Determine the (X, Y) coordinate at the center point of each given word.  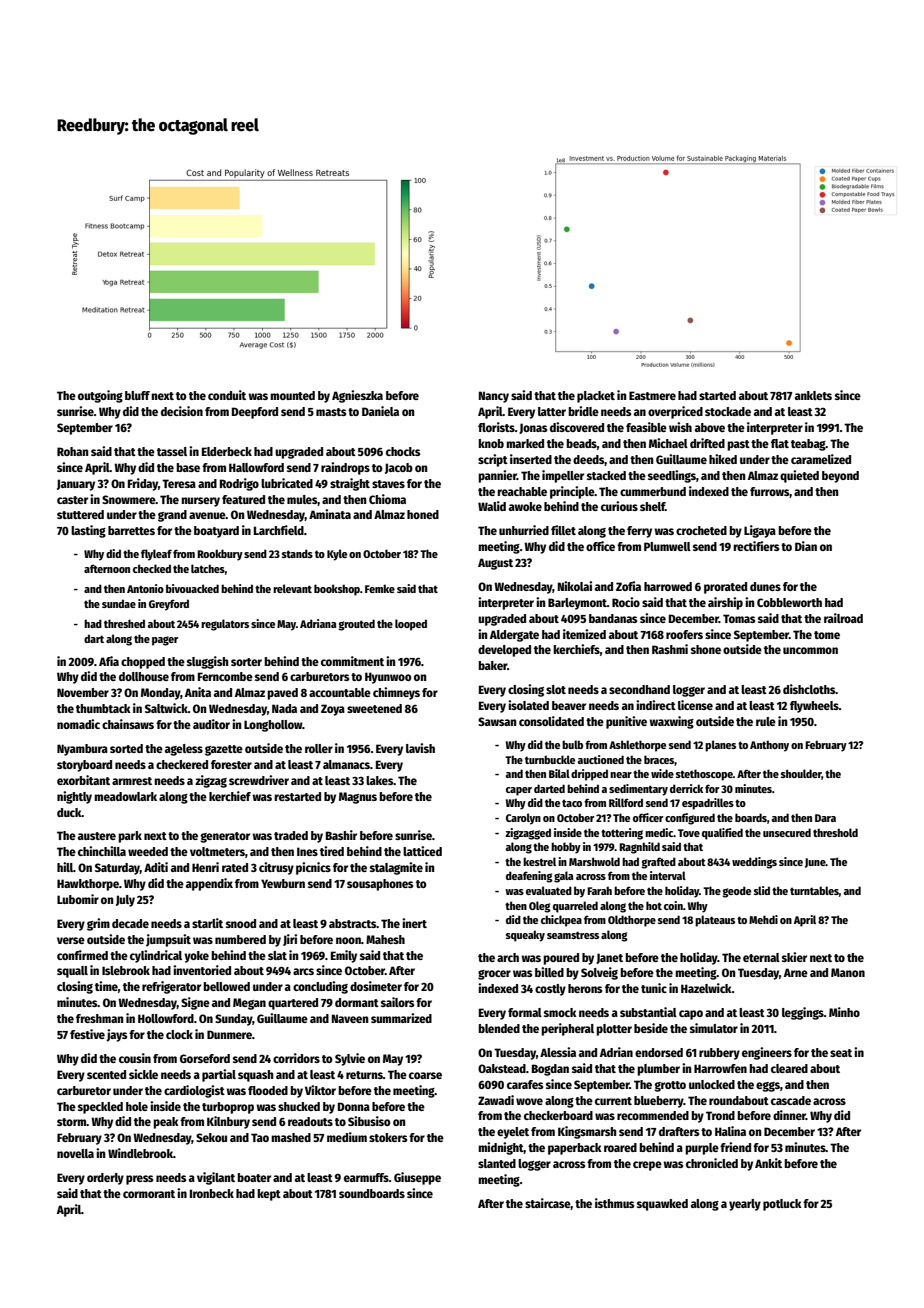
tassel (172, 451)
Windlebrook (140, 1153)
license (695, 705)
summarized (401, 1018)
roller (319, 748)
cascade (791, 1100)
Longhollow (273, 726)
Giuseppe (417, 1178)
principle (572, 492)
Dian (806, 546)
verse (71, 940)
